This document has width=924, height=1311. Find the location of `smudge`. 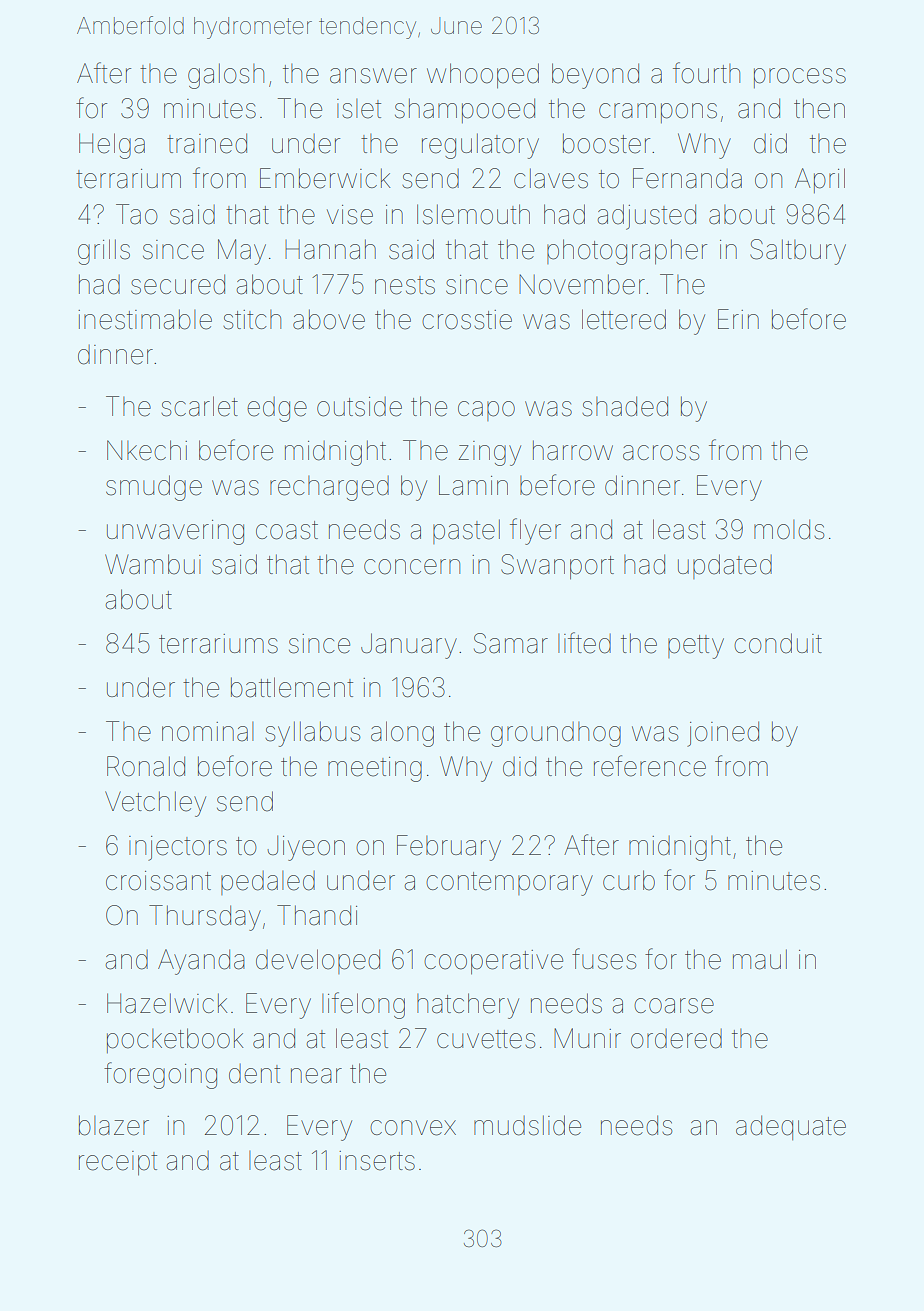

smudge is located at coordinates (154, 488).
